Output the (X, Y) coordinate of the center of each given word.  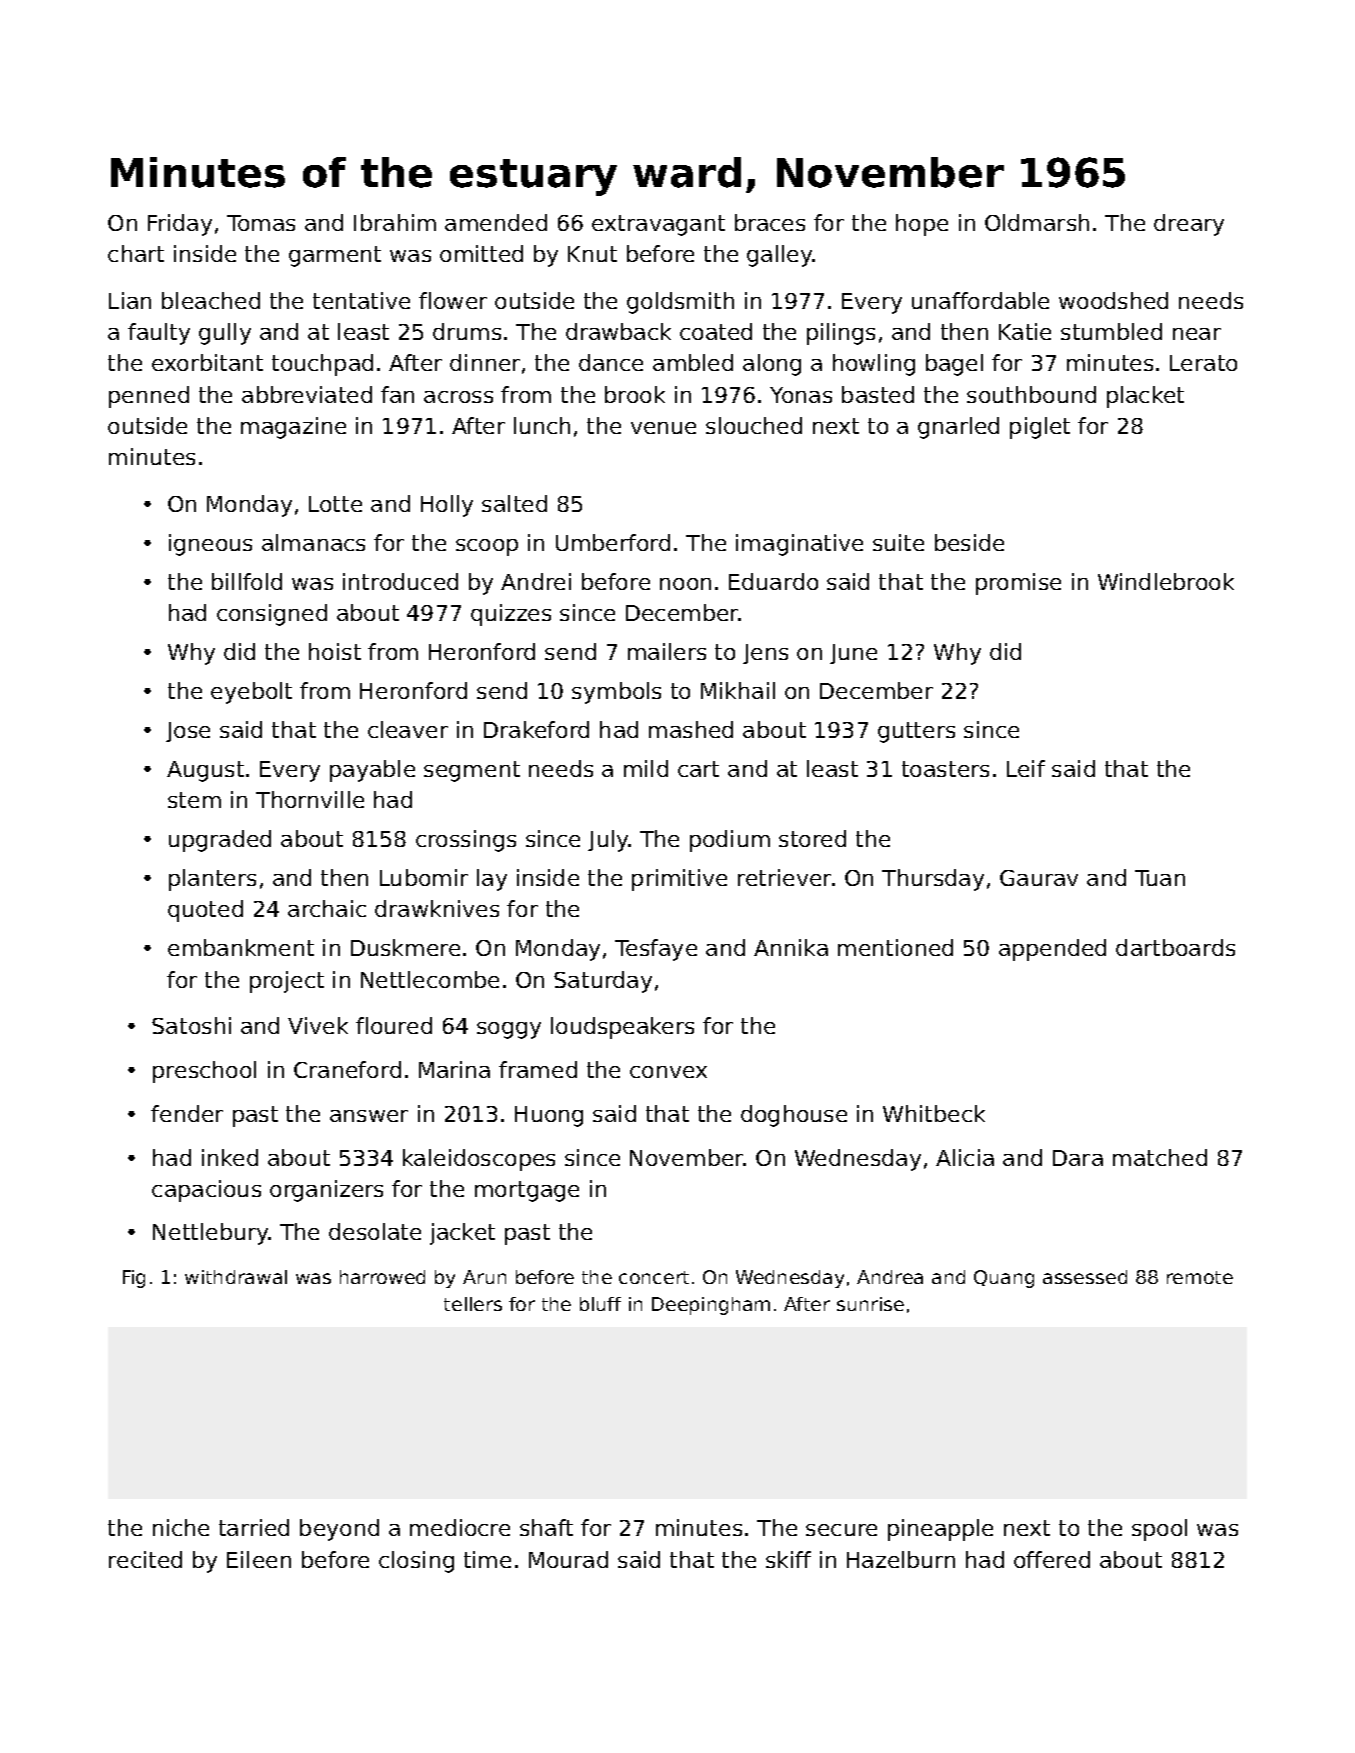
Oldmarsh (1037, 222)
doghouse (794, 1116)
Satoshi (191, 1025)
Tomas (261, 223)
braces (770, 222)
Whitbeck (934, 1113)
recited (145, 1559)
